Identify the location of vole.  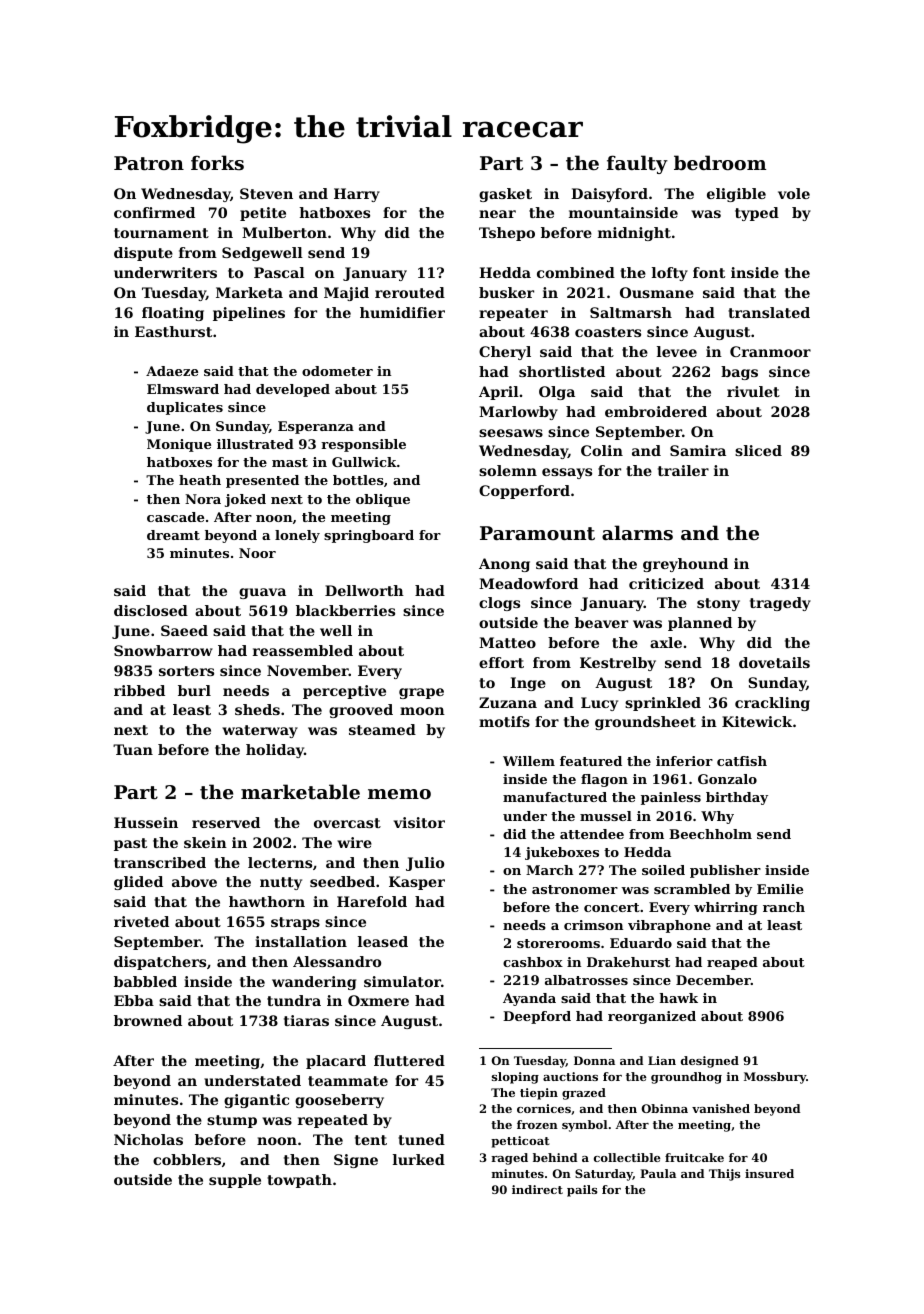
(794, 193).
